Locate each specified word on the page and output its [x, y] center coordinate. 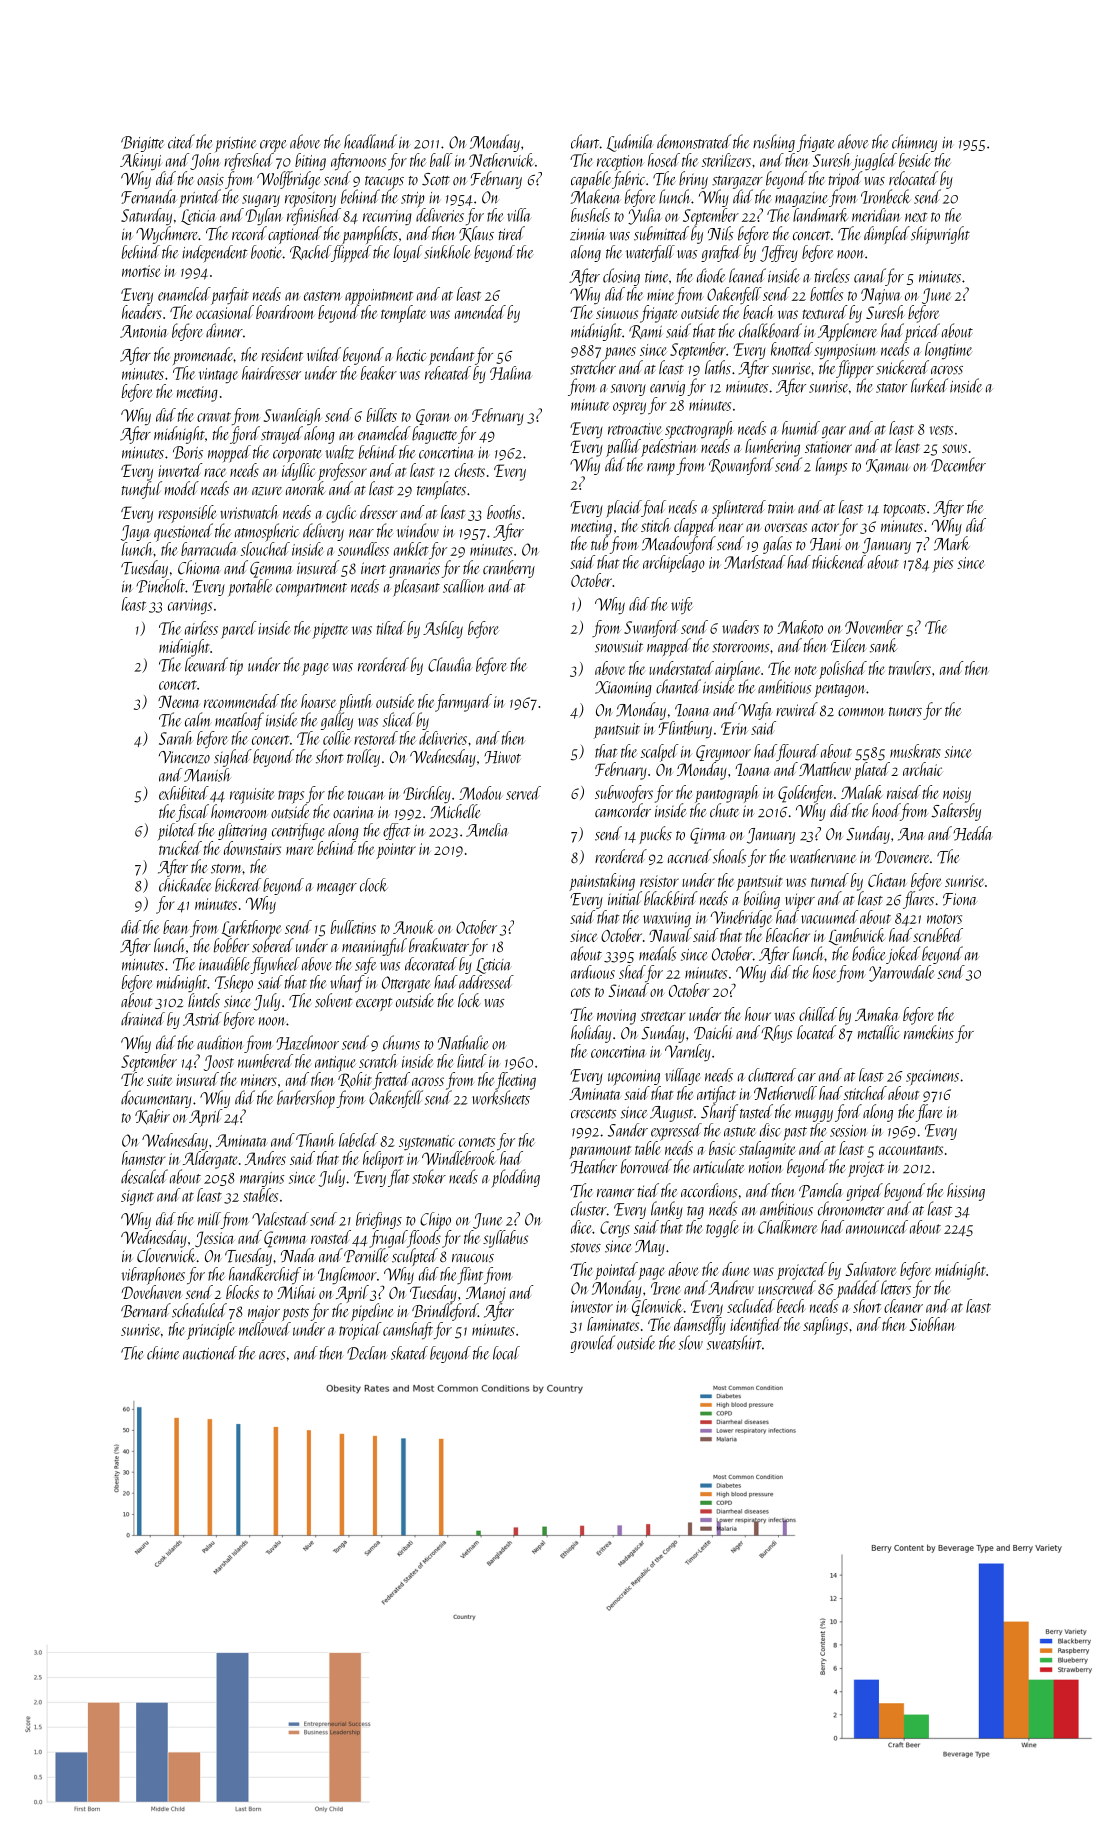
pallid [623, 448]
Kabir [152, 1117]
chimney [914, 143]
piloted [176, 832]
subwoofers [624, 794]
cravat [214, 417]
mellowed [265, 1329]
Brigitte [142, 144]
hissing [966, 1192]
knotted [792, 349]
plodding [515, 1178]
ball [441, 160]
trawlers [910, 668]
